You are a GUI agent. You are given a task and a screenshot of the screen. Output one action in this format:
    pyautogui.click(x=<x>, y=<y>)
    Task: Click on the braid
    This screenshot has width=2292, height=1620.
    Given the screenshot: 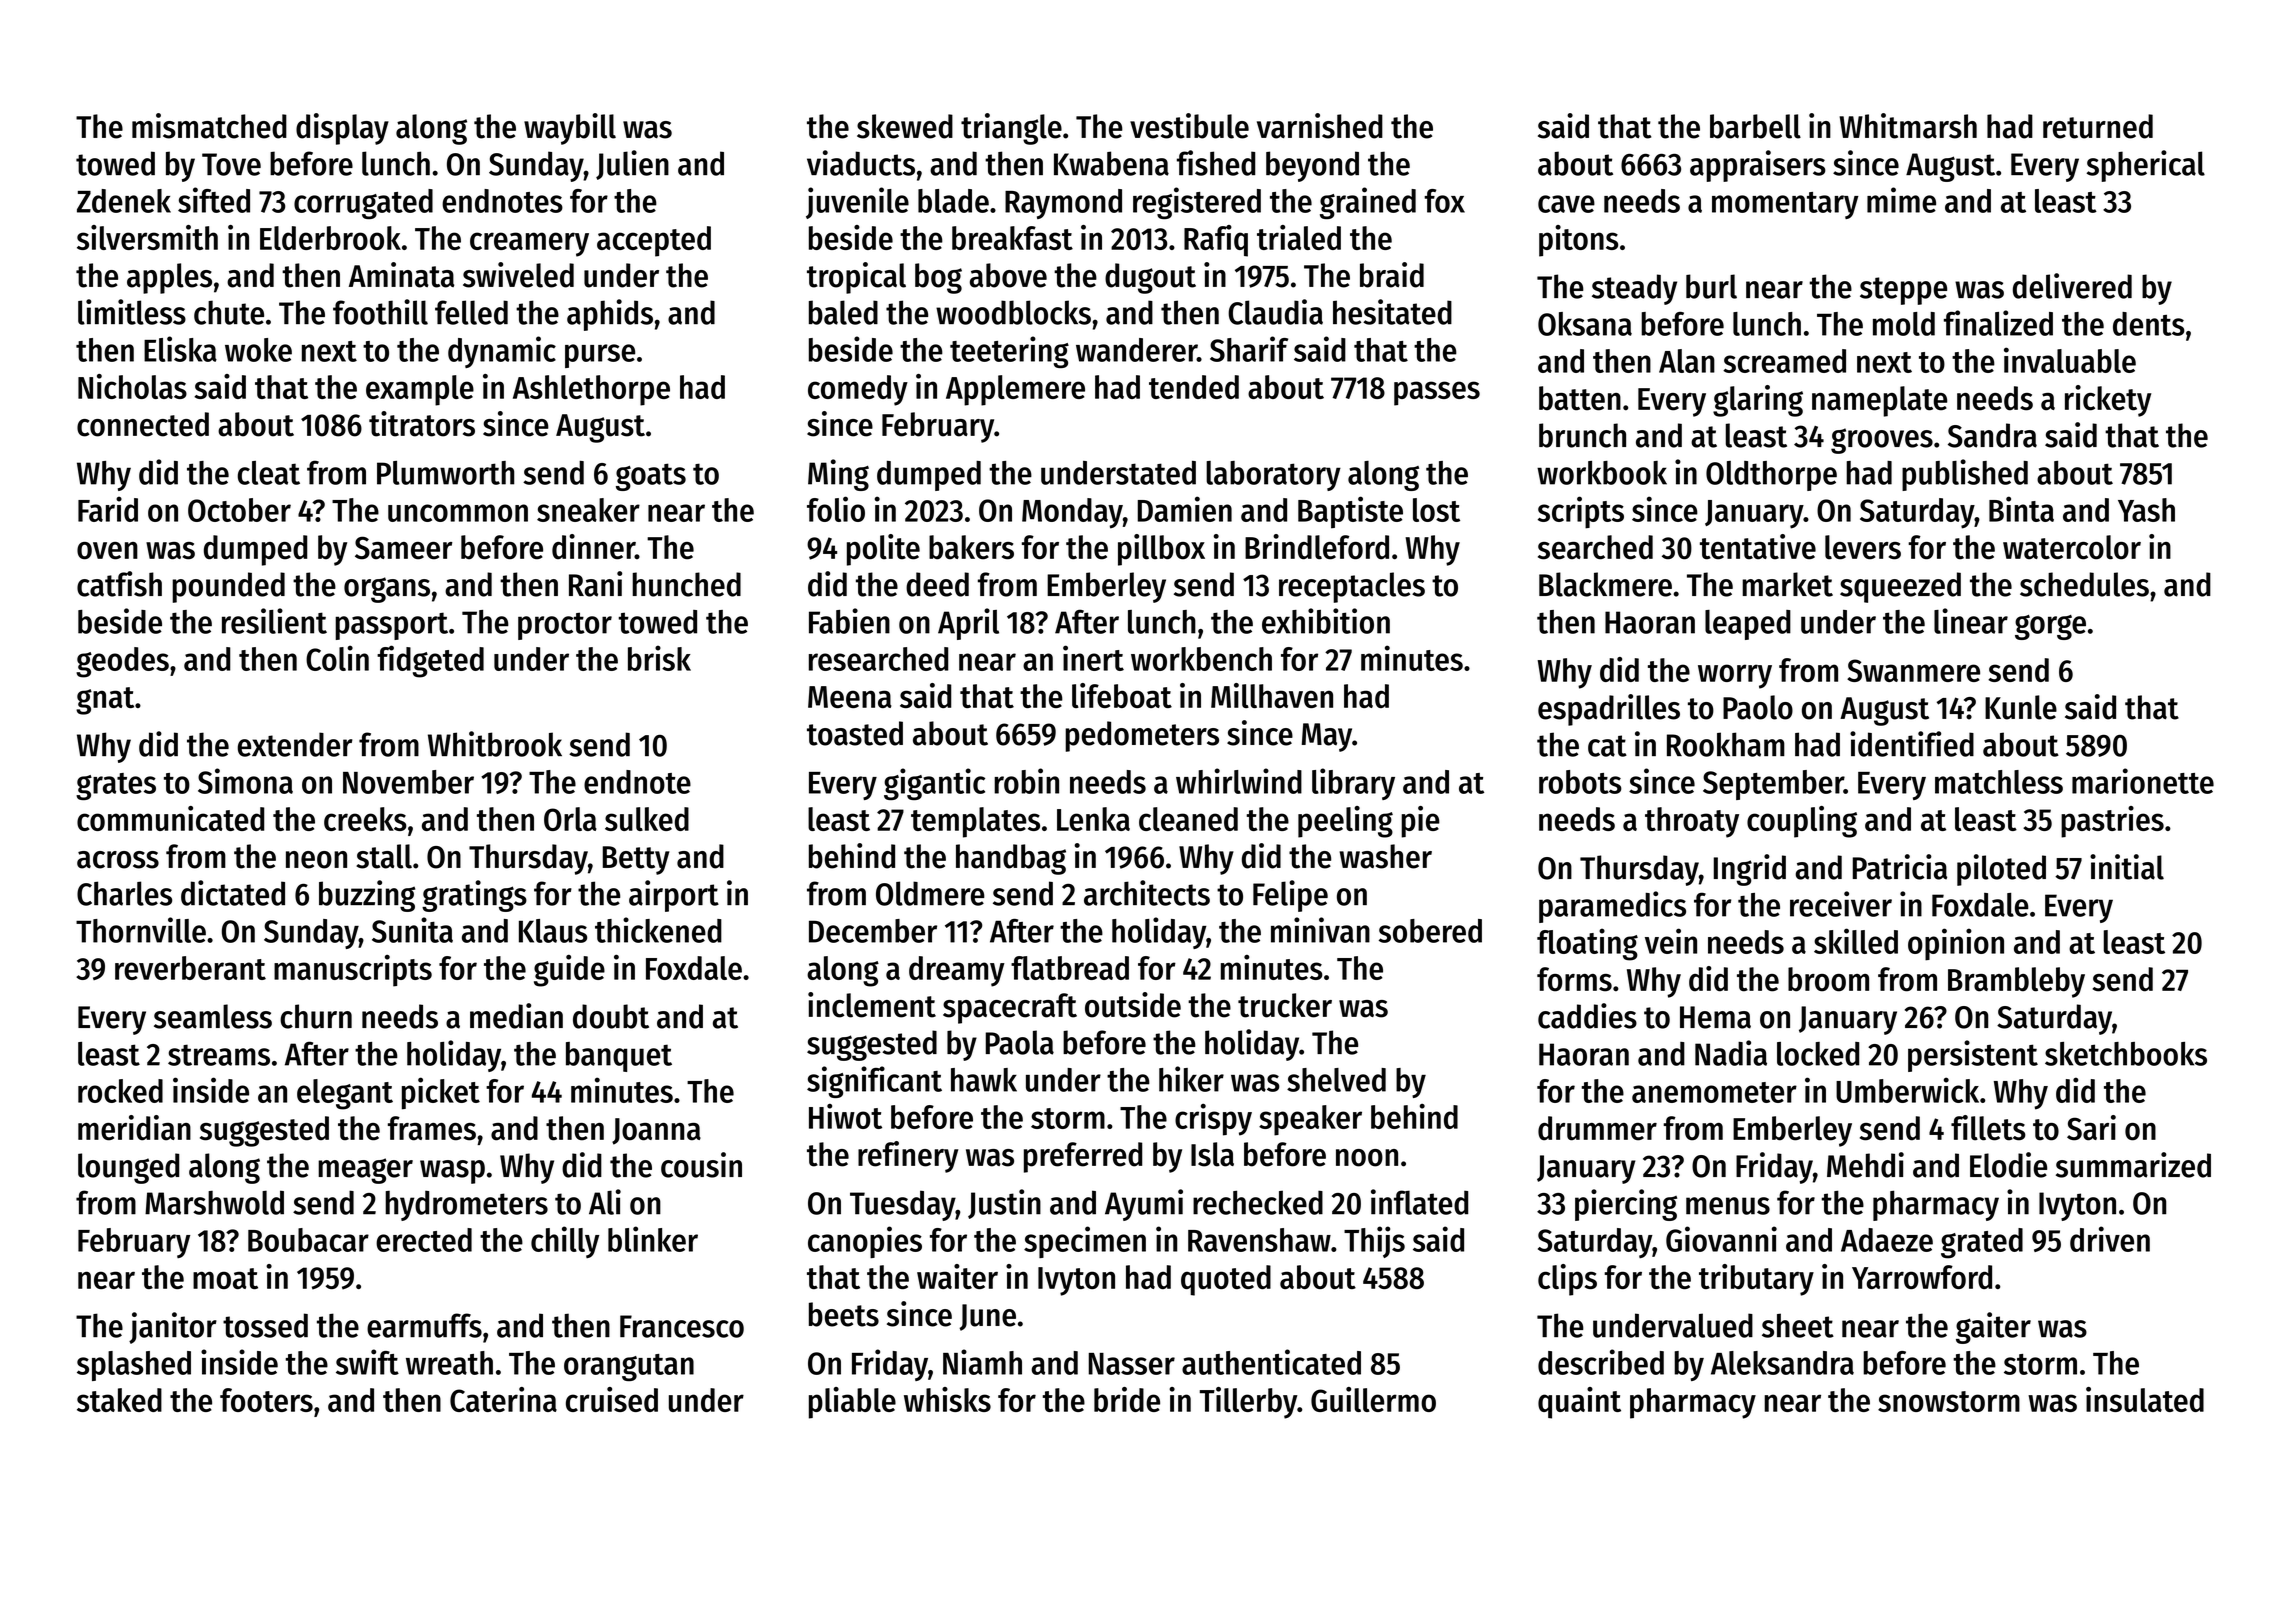 What is the action you would take?
    pyautogui.click(x=1392, y=275)
